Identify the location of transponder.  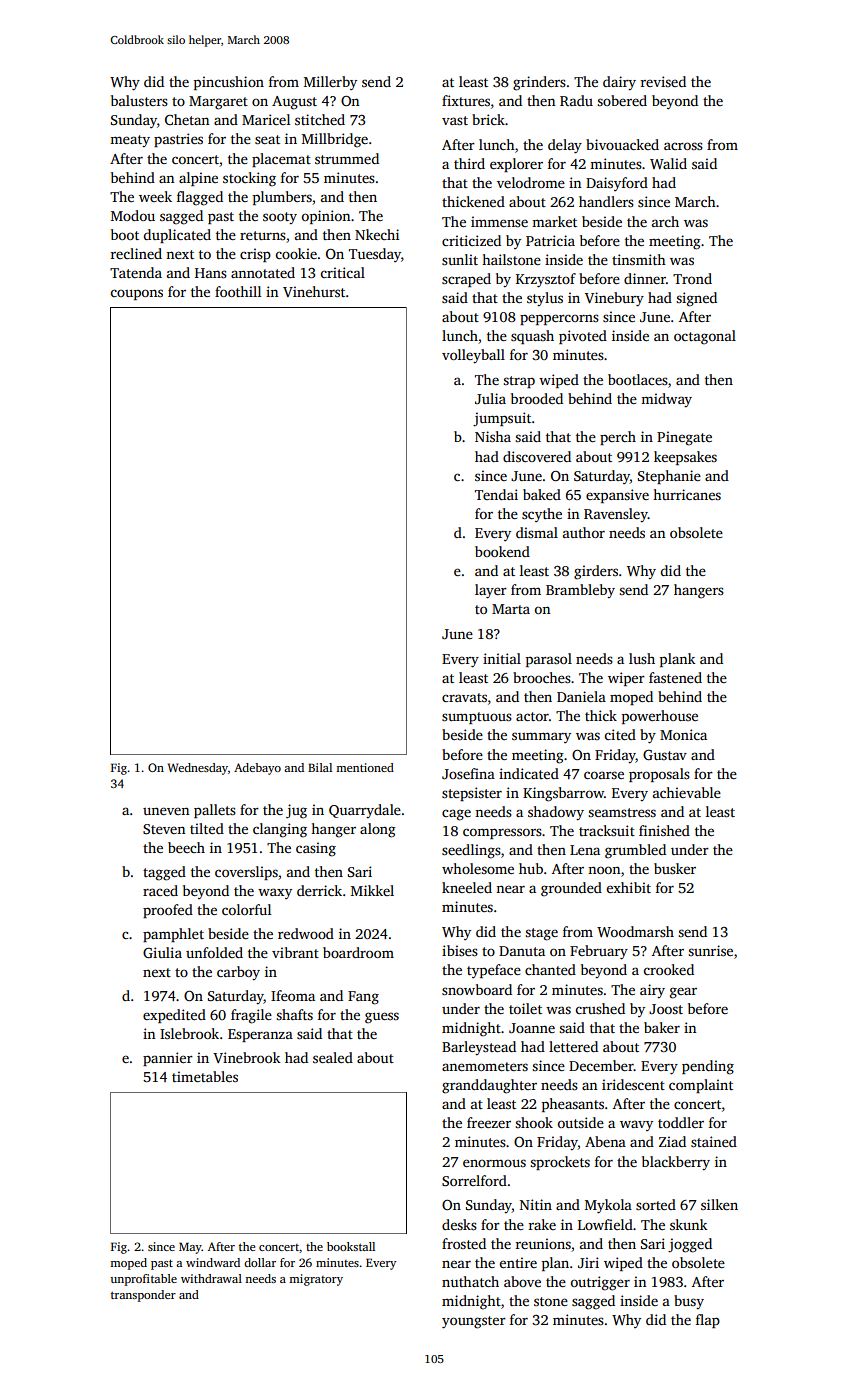
(143, 1296).
